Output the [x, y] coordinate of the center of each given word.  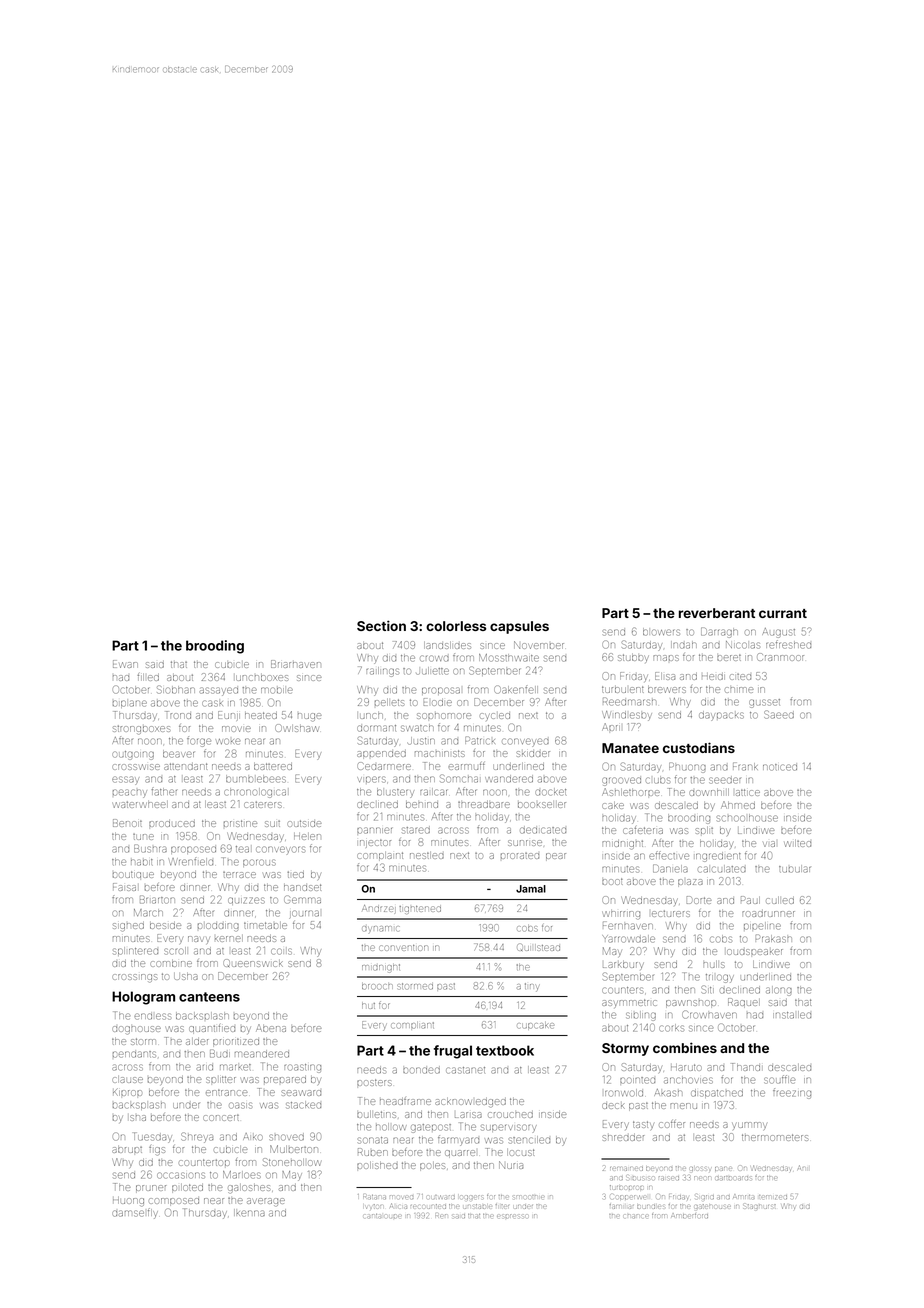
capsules [519, 627]
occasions [180, 1175]
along [779, 991]
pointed [637, 1080]
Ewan [125, 664]
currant [783, 613]
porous [259, 863]
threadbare [484, 804]
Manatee [630, 748]
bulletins [376, 1114]
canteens [209, 997]
